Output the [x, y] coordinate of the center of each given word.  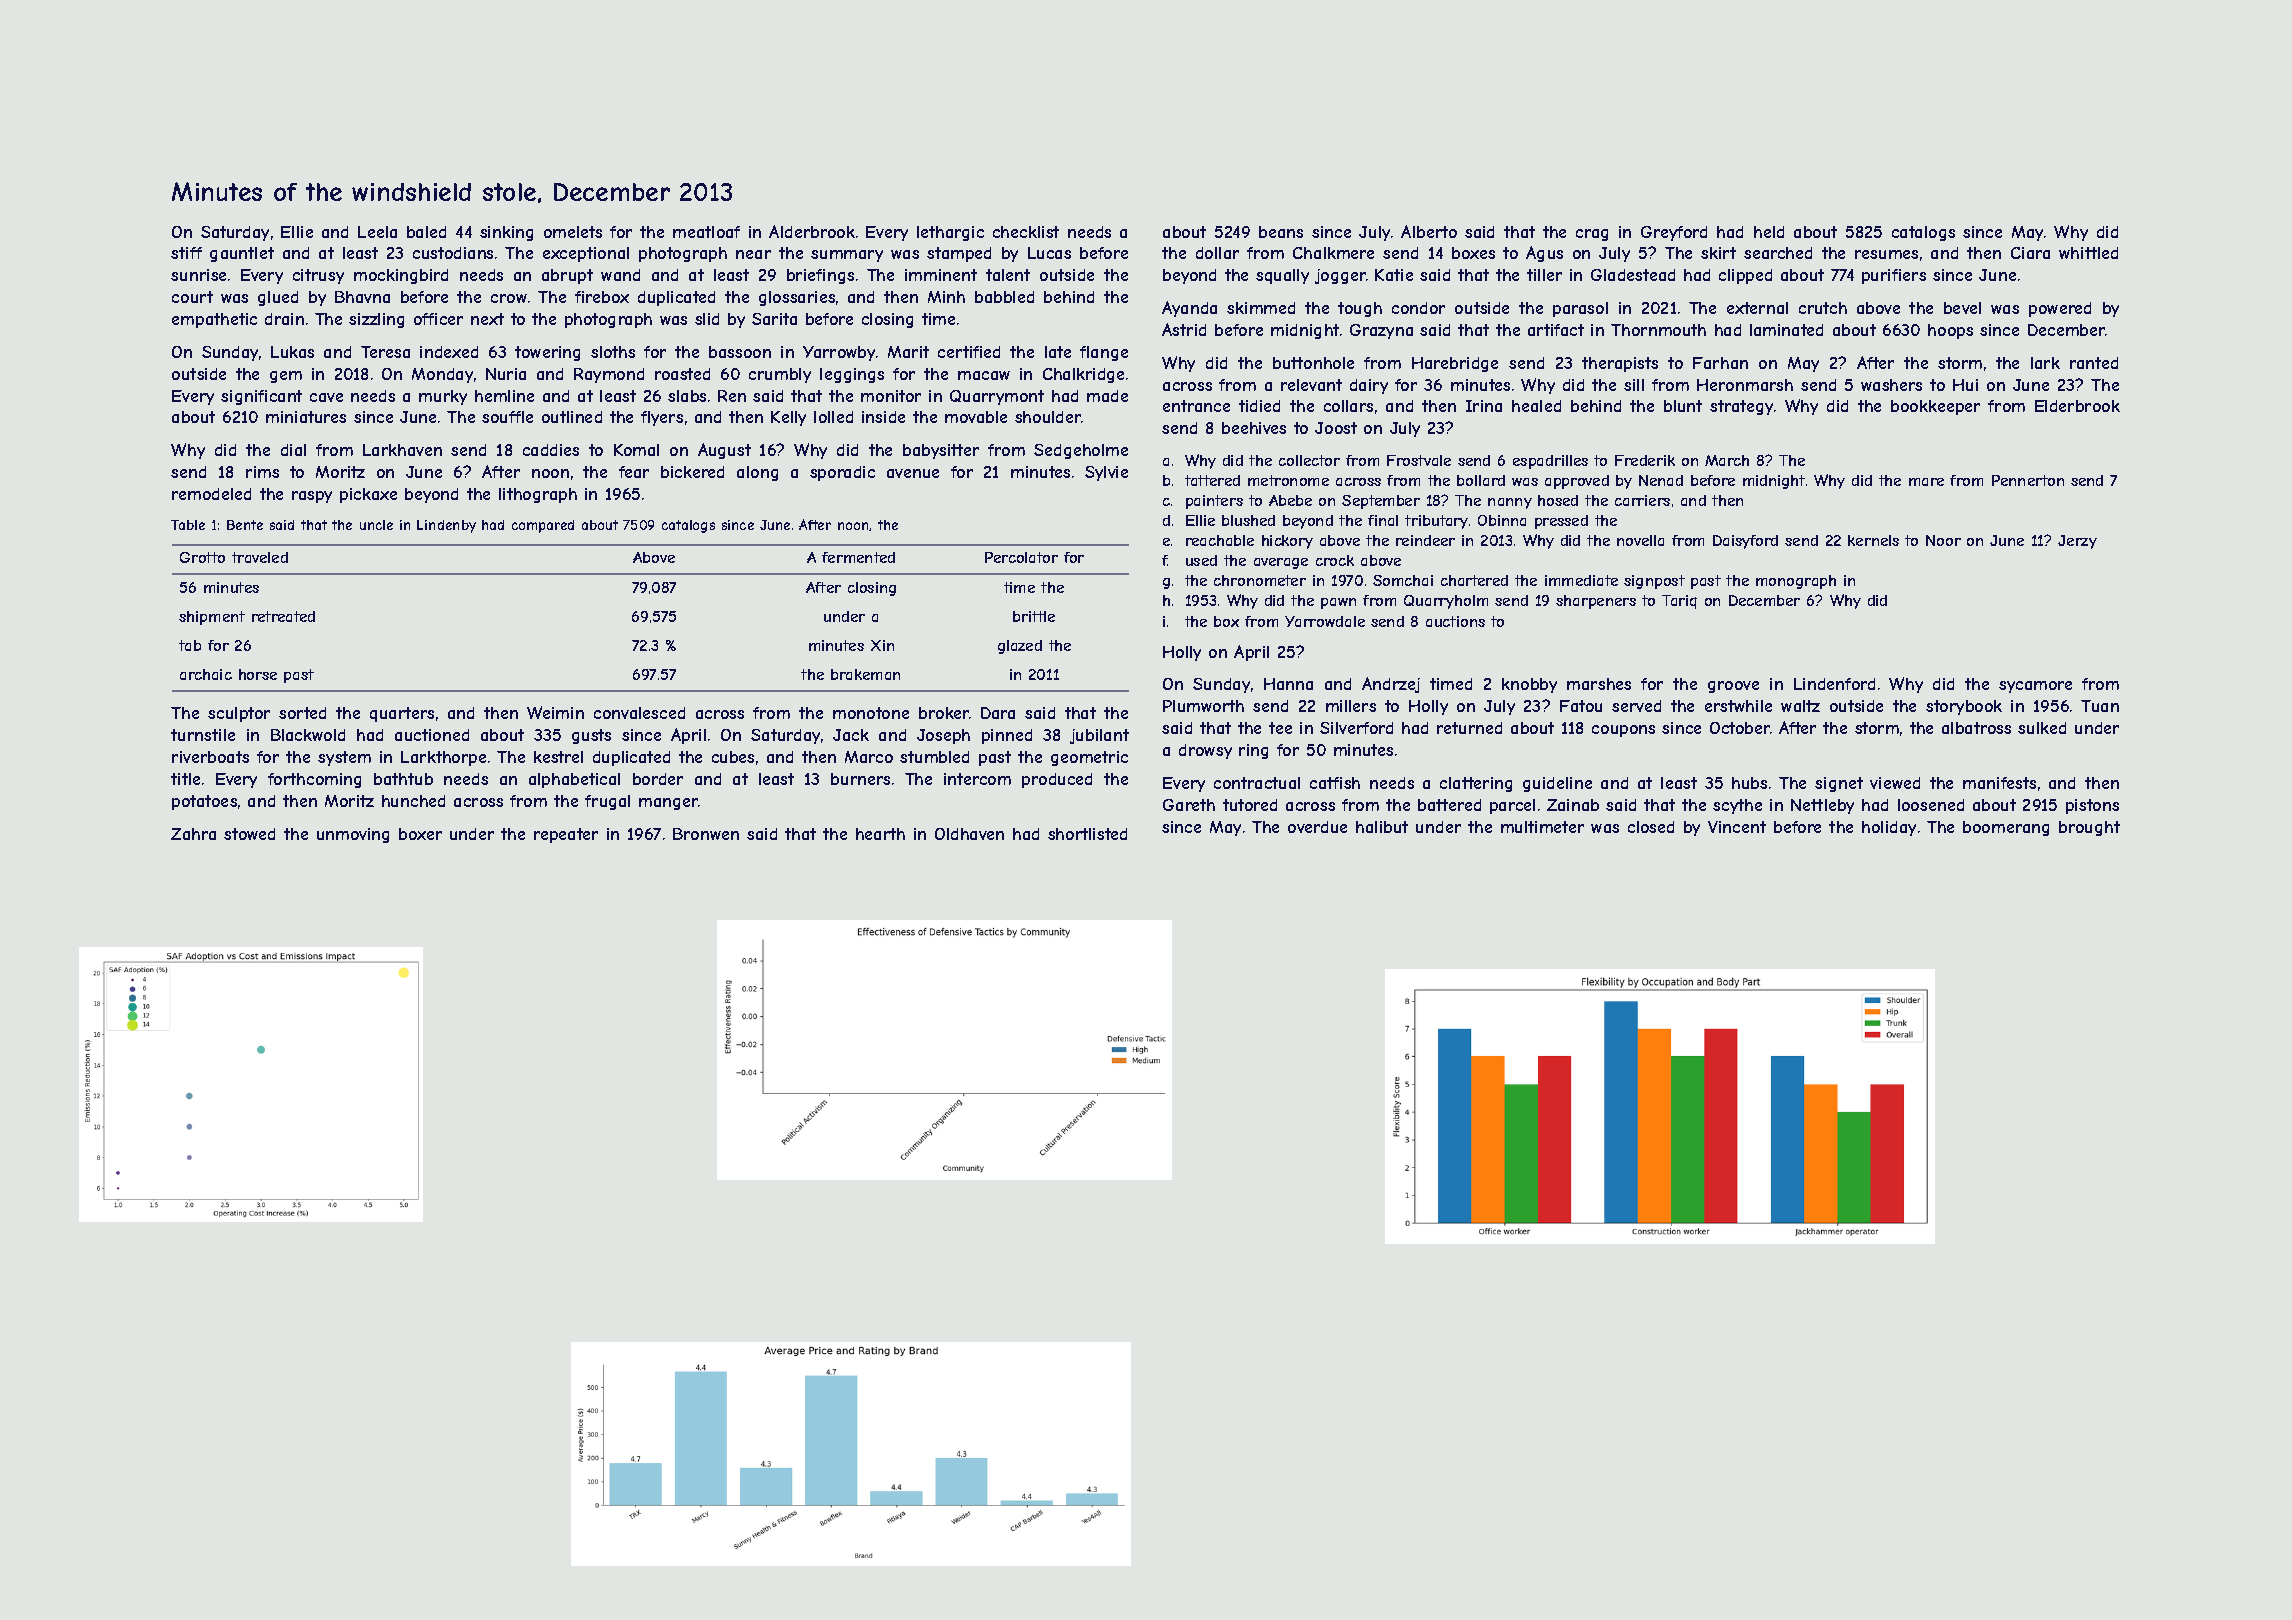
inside [883, 417]
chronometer [1260, 580]
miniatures [306, 417]
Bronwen [706, 834]
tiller [1544, 275]
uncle [376, 525]
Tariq [1679, 602]
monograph [1796, 582]
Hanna [1288, 684]
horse [258, 674]
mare [1926, 482]
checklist [1026, 232]
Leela [377, 232]
